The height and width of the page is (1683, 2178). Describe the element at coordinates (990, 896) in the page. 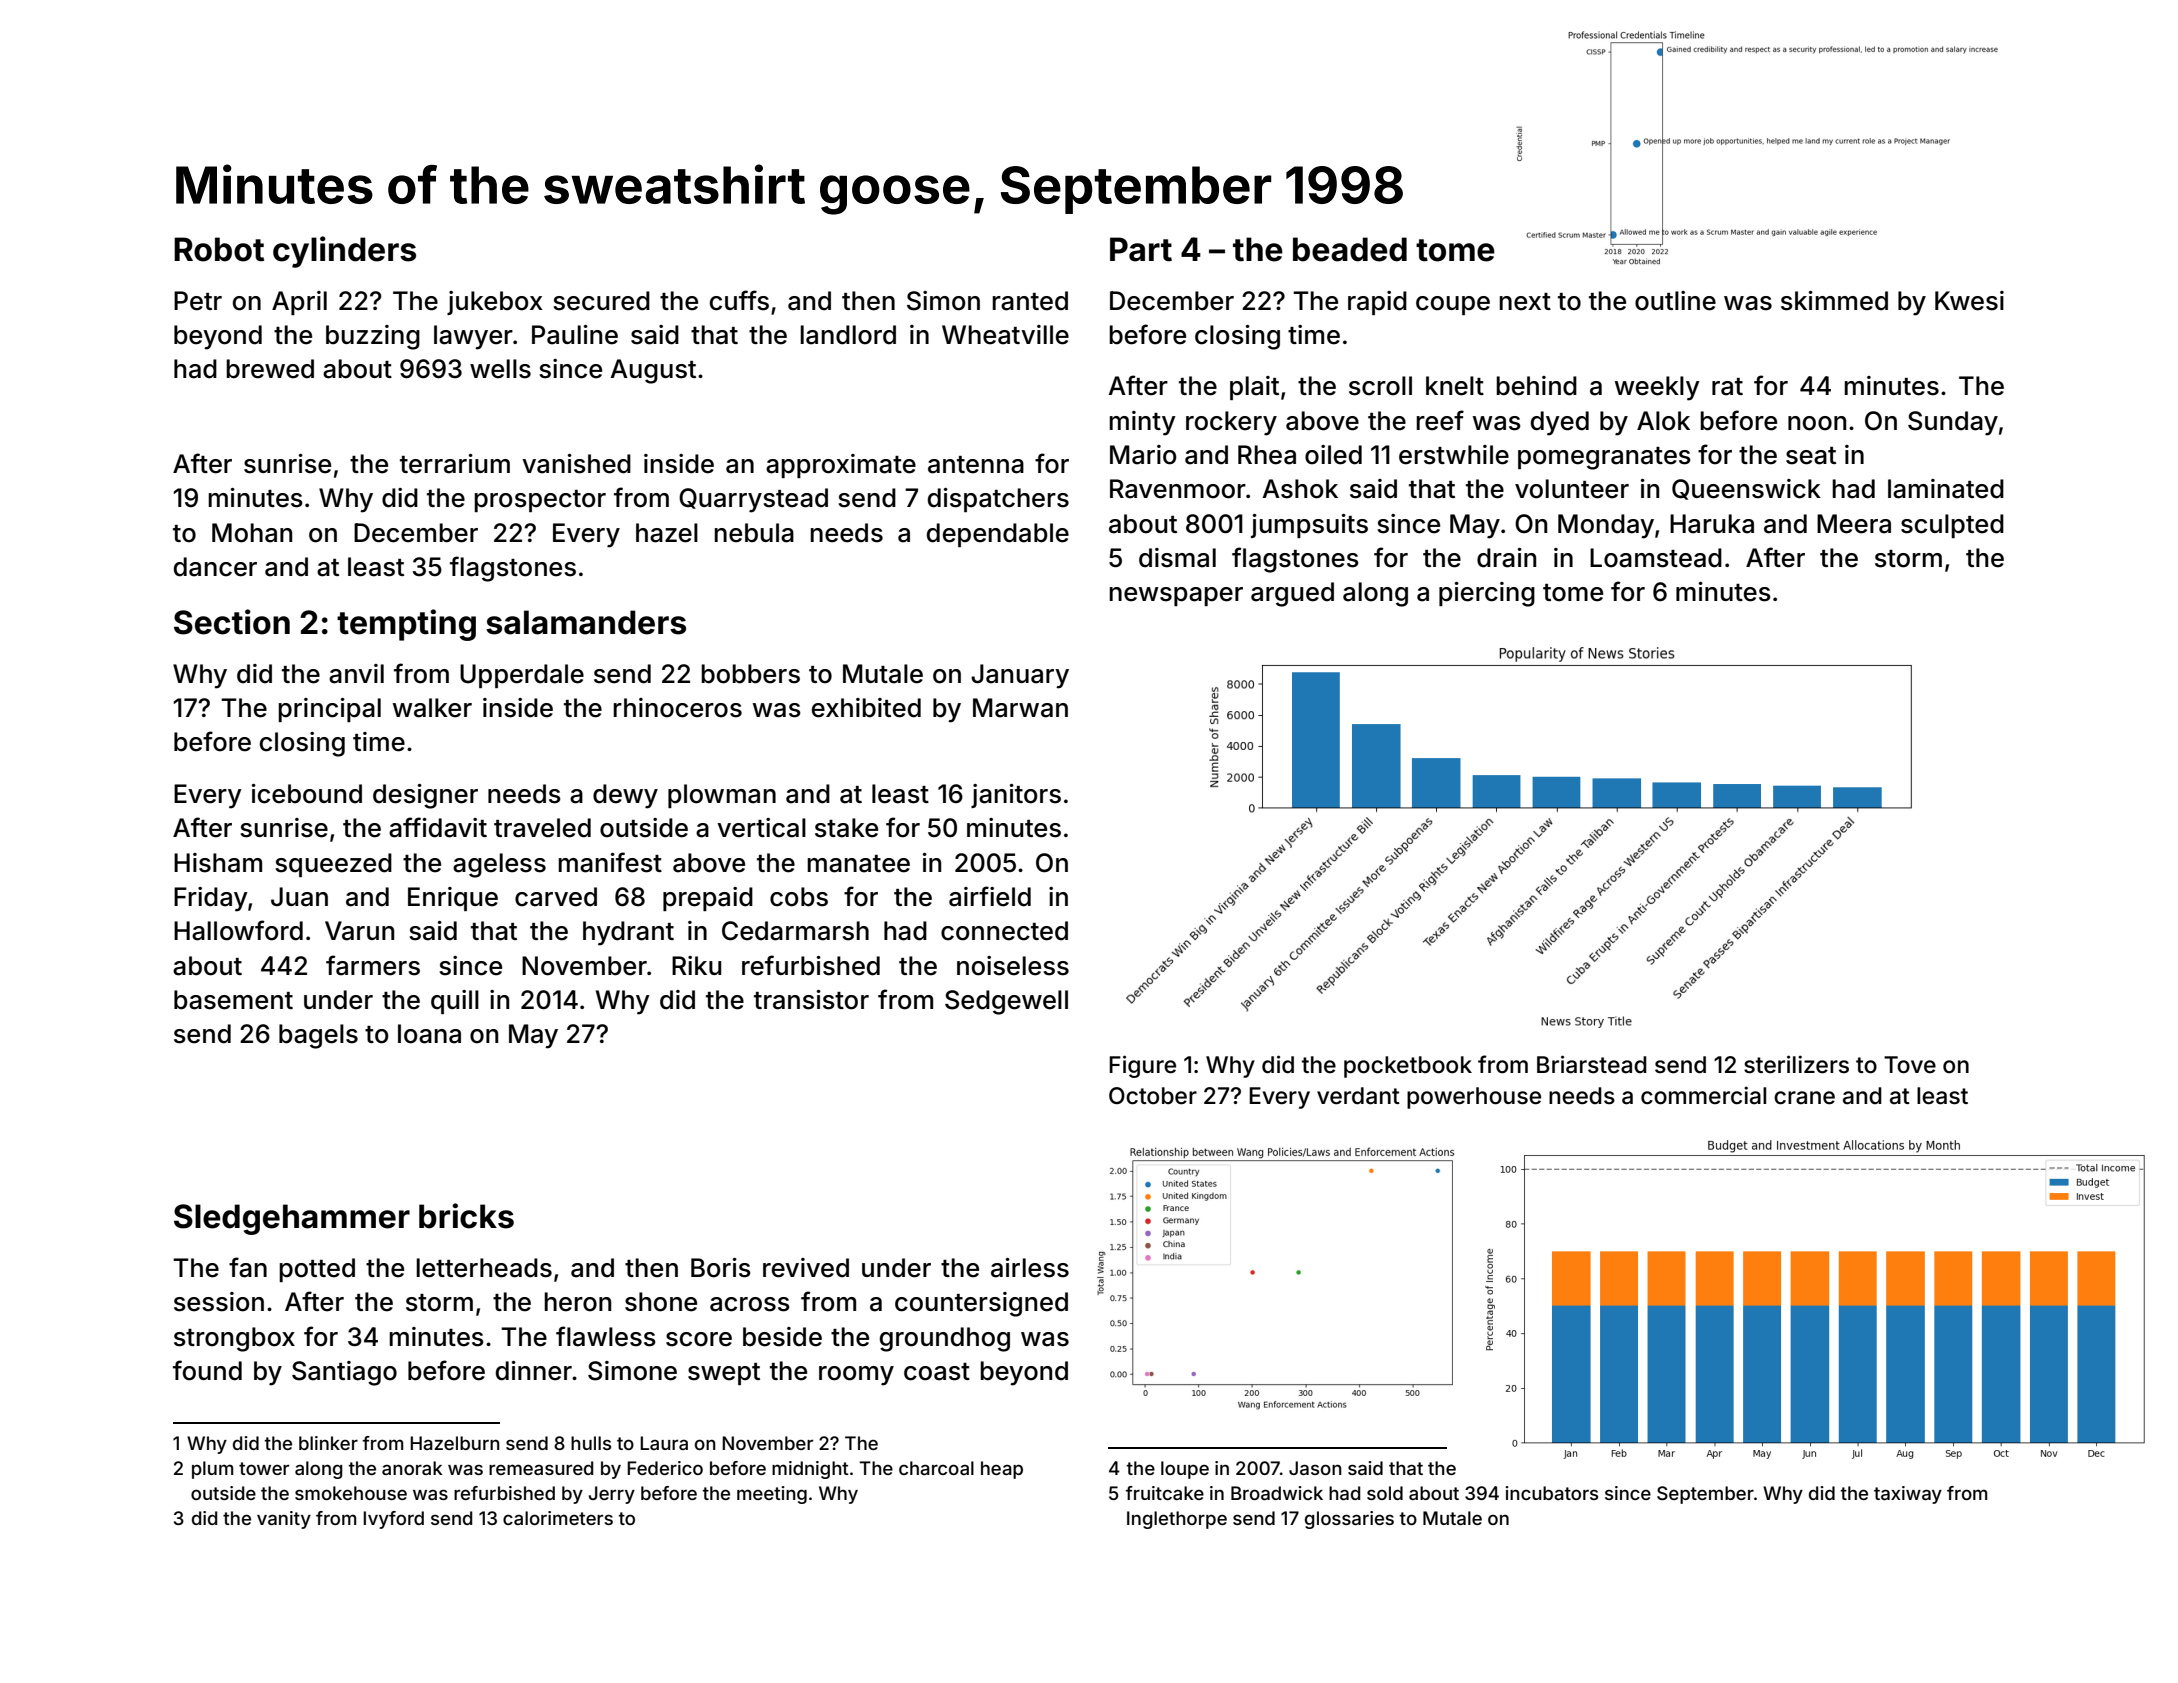

I see `airfield` at that location.
